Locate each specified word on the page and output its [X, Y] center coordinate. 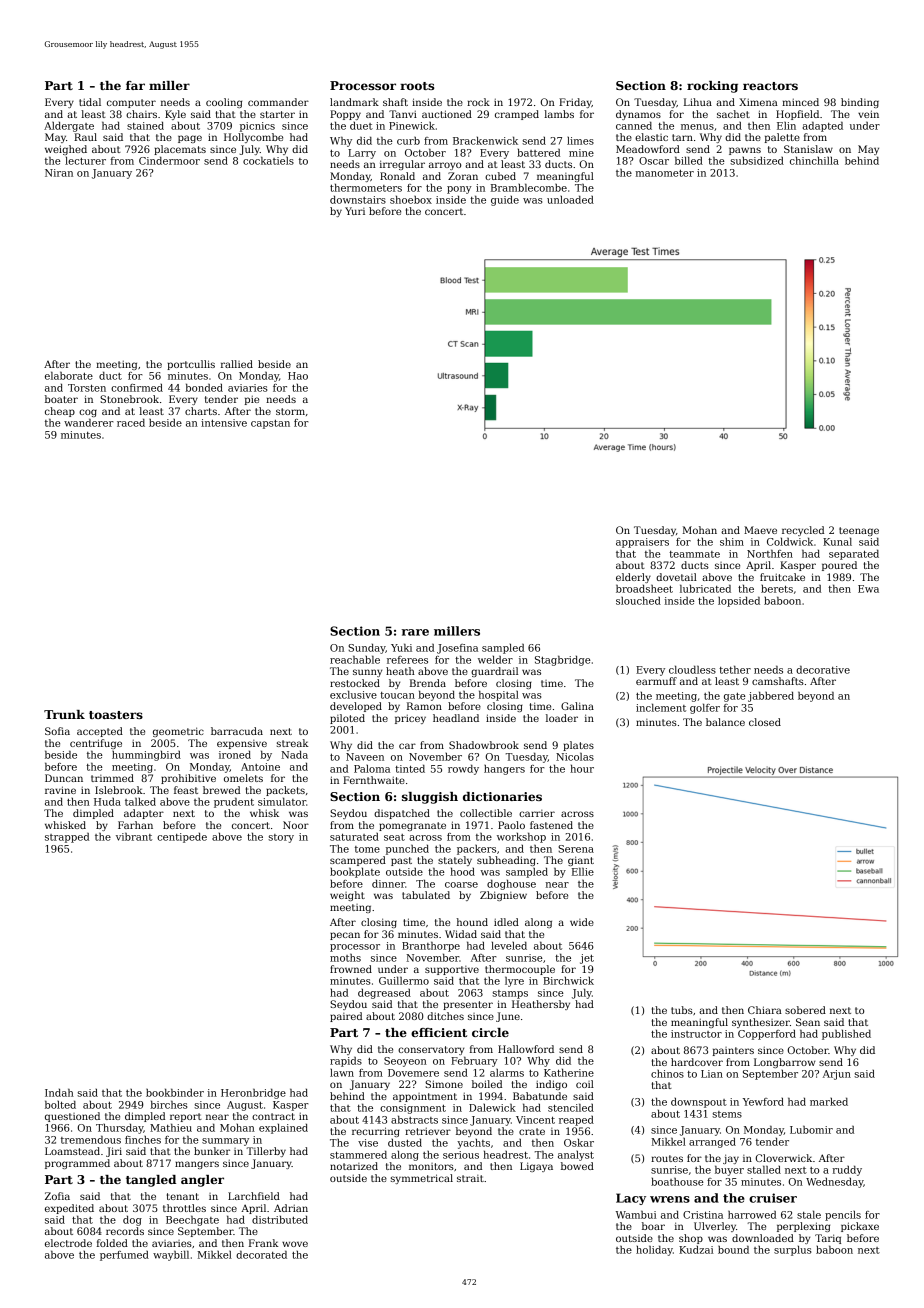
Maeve [760, 530]
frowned [351, 969]
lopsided [739, 601]
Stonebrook [129, 399]
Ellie [583, 871]
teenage [859, 531]
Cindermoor [169, 160]
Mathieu [171, 1127]
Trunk [64, 714]
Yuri [355, 211]
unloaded [570, 199]
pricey [410, 719]
